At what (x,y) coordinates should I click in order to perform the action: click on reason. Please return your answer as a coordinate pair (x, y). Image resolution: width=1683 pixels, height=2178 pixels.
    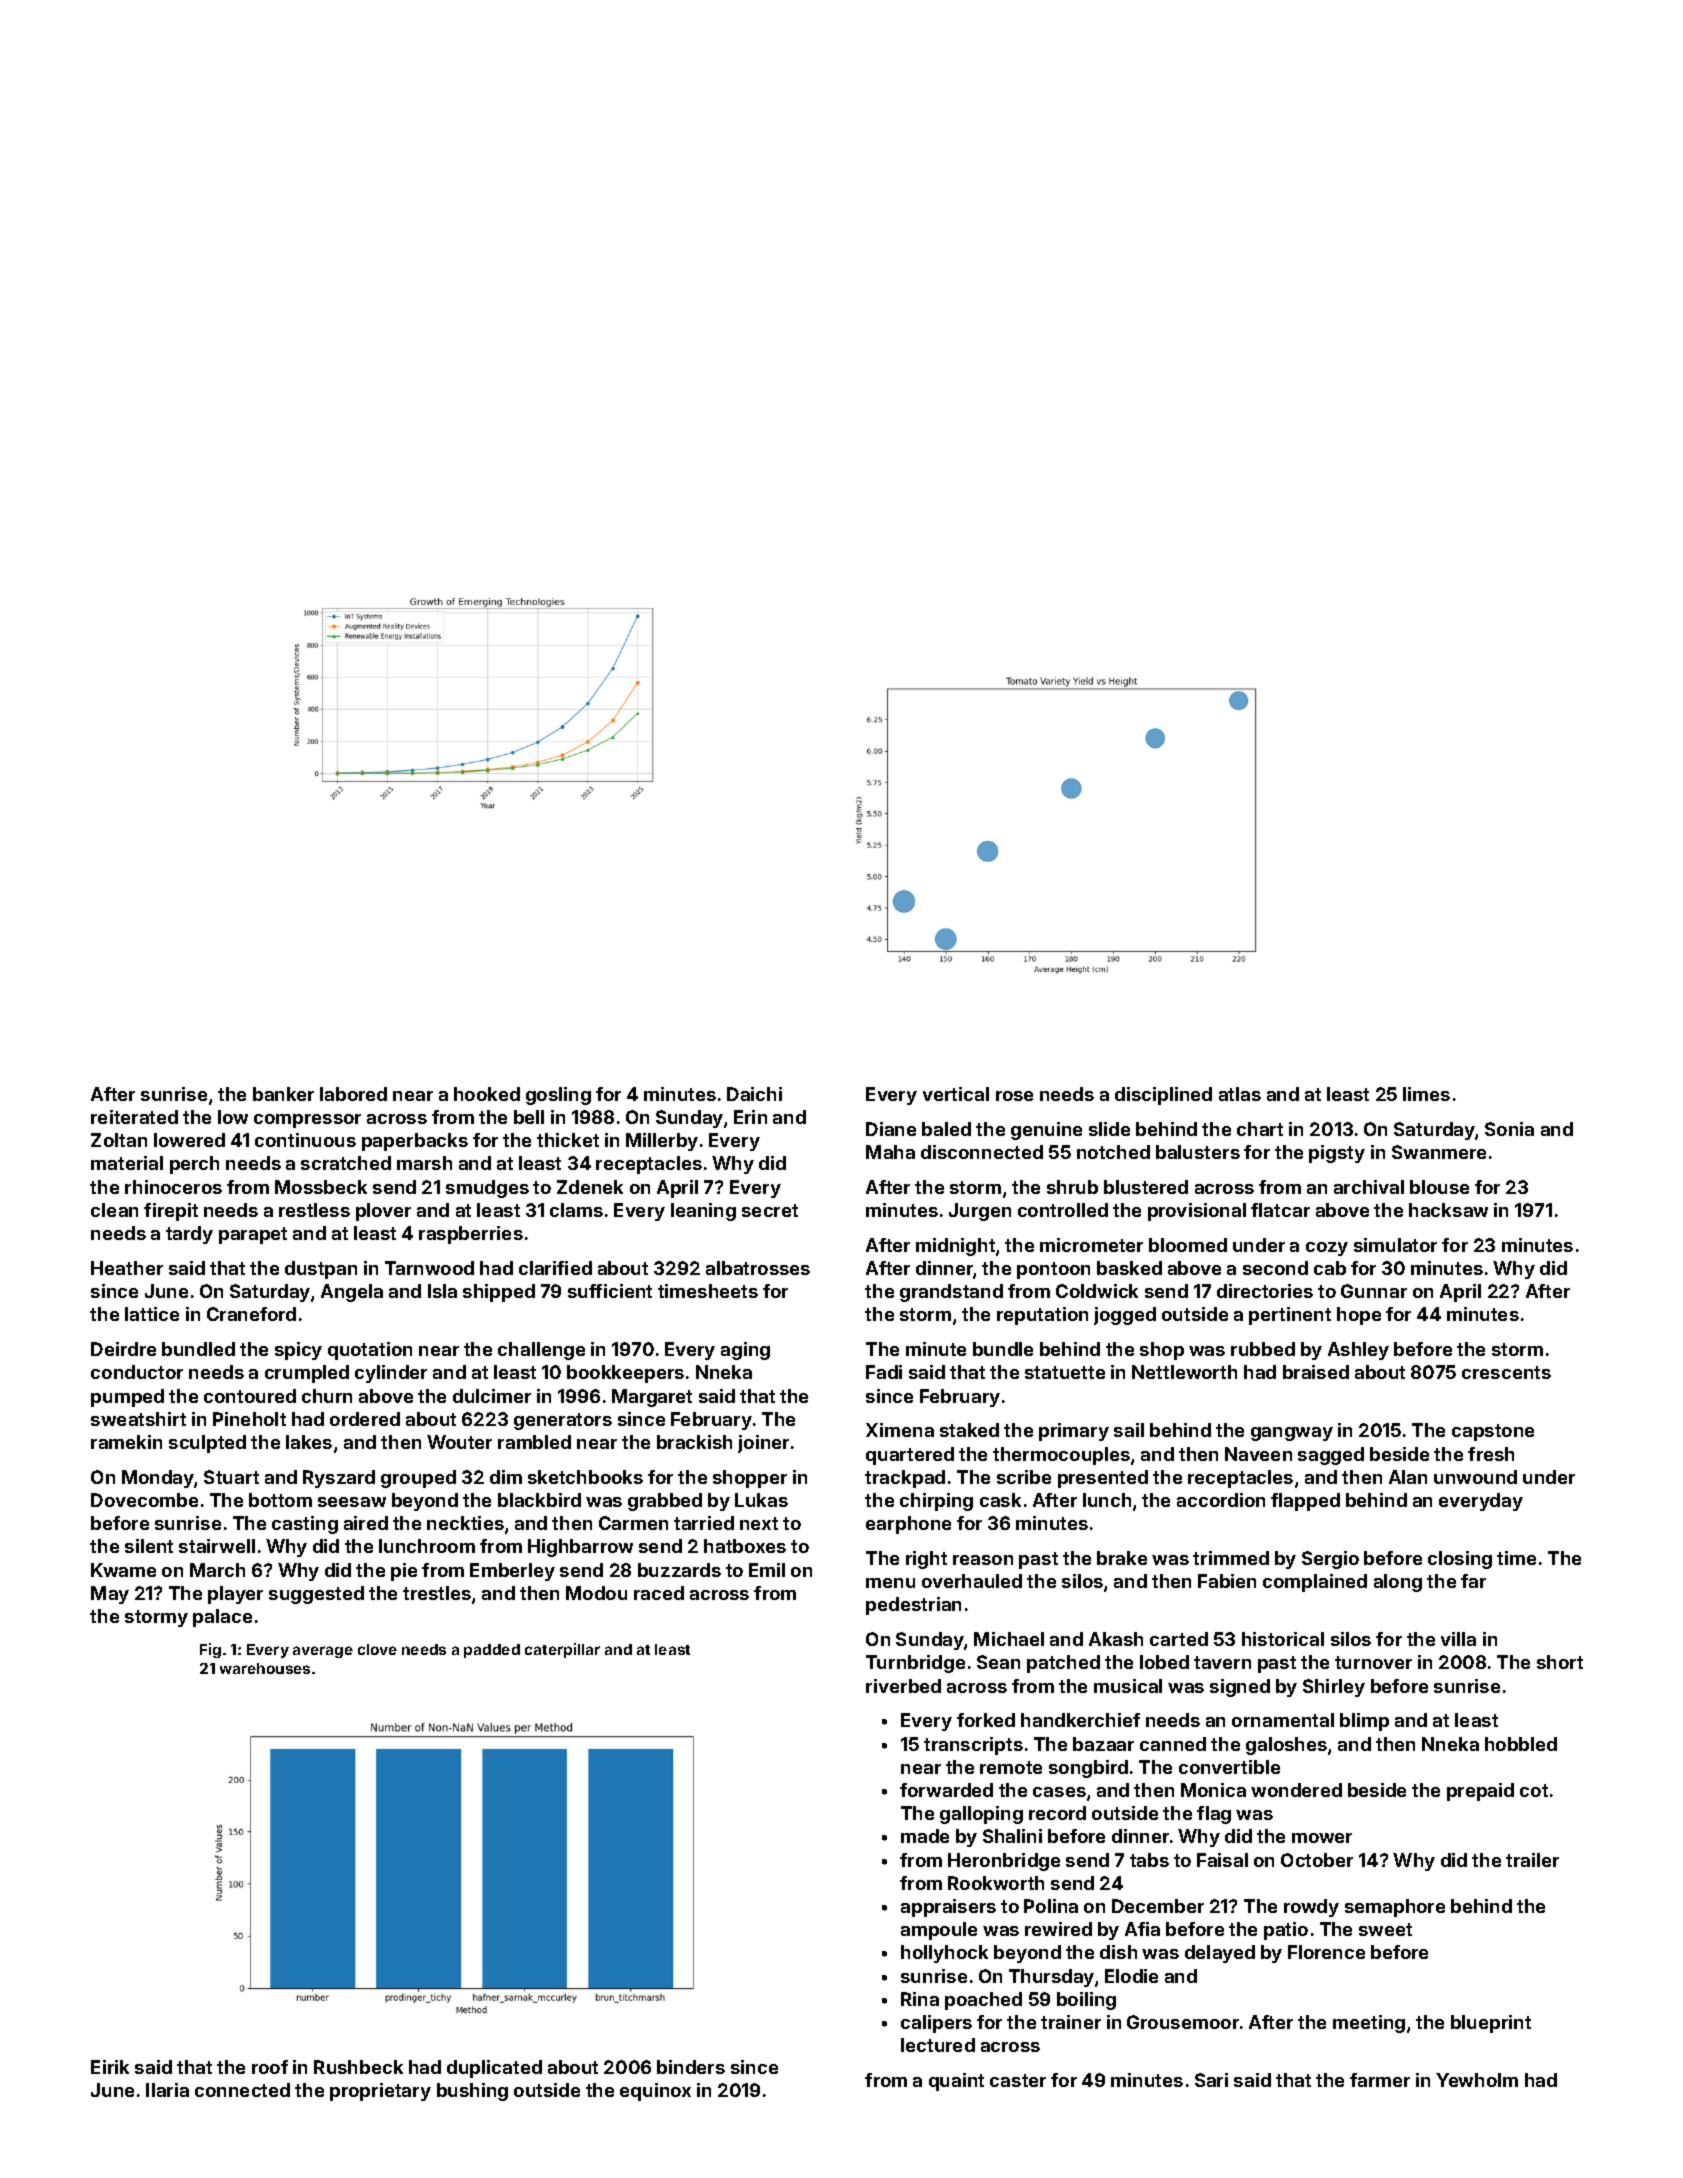
    Looking at the image, I should click on (983, 1560).
